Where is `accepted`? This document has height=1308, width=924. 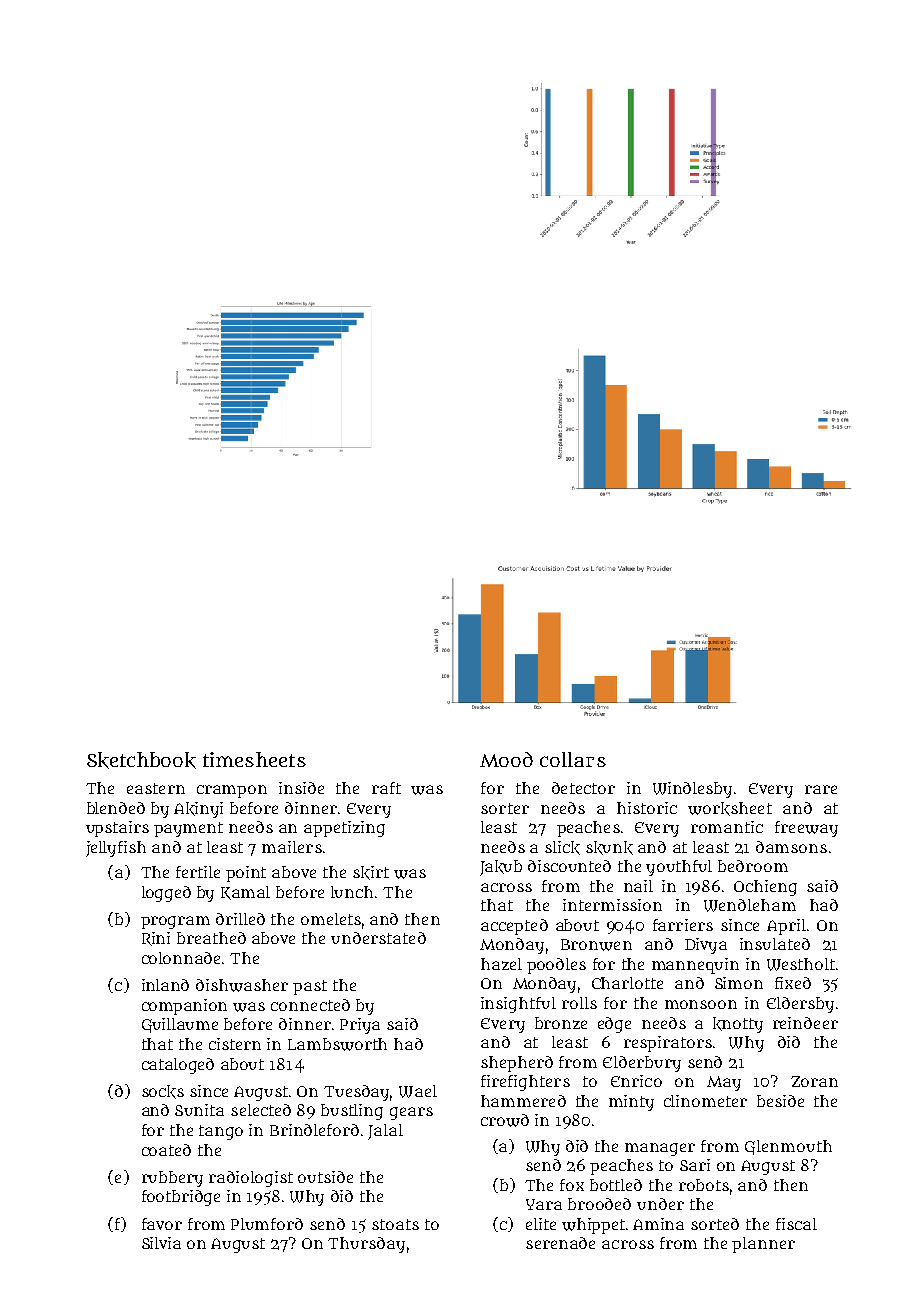
accepted is located at coordinates (514, 927).
